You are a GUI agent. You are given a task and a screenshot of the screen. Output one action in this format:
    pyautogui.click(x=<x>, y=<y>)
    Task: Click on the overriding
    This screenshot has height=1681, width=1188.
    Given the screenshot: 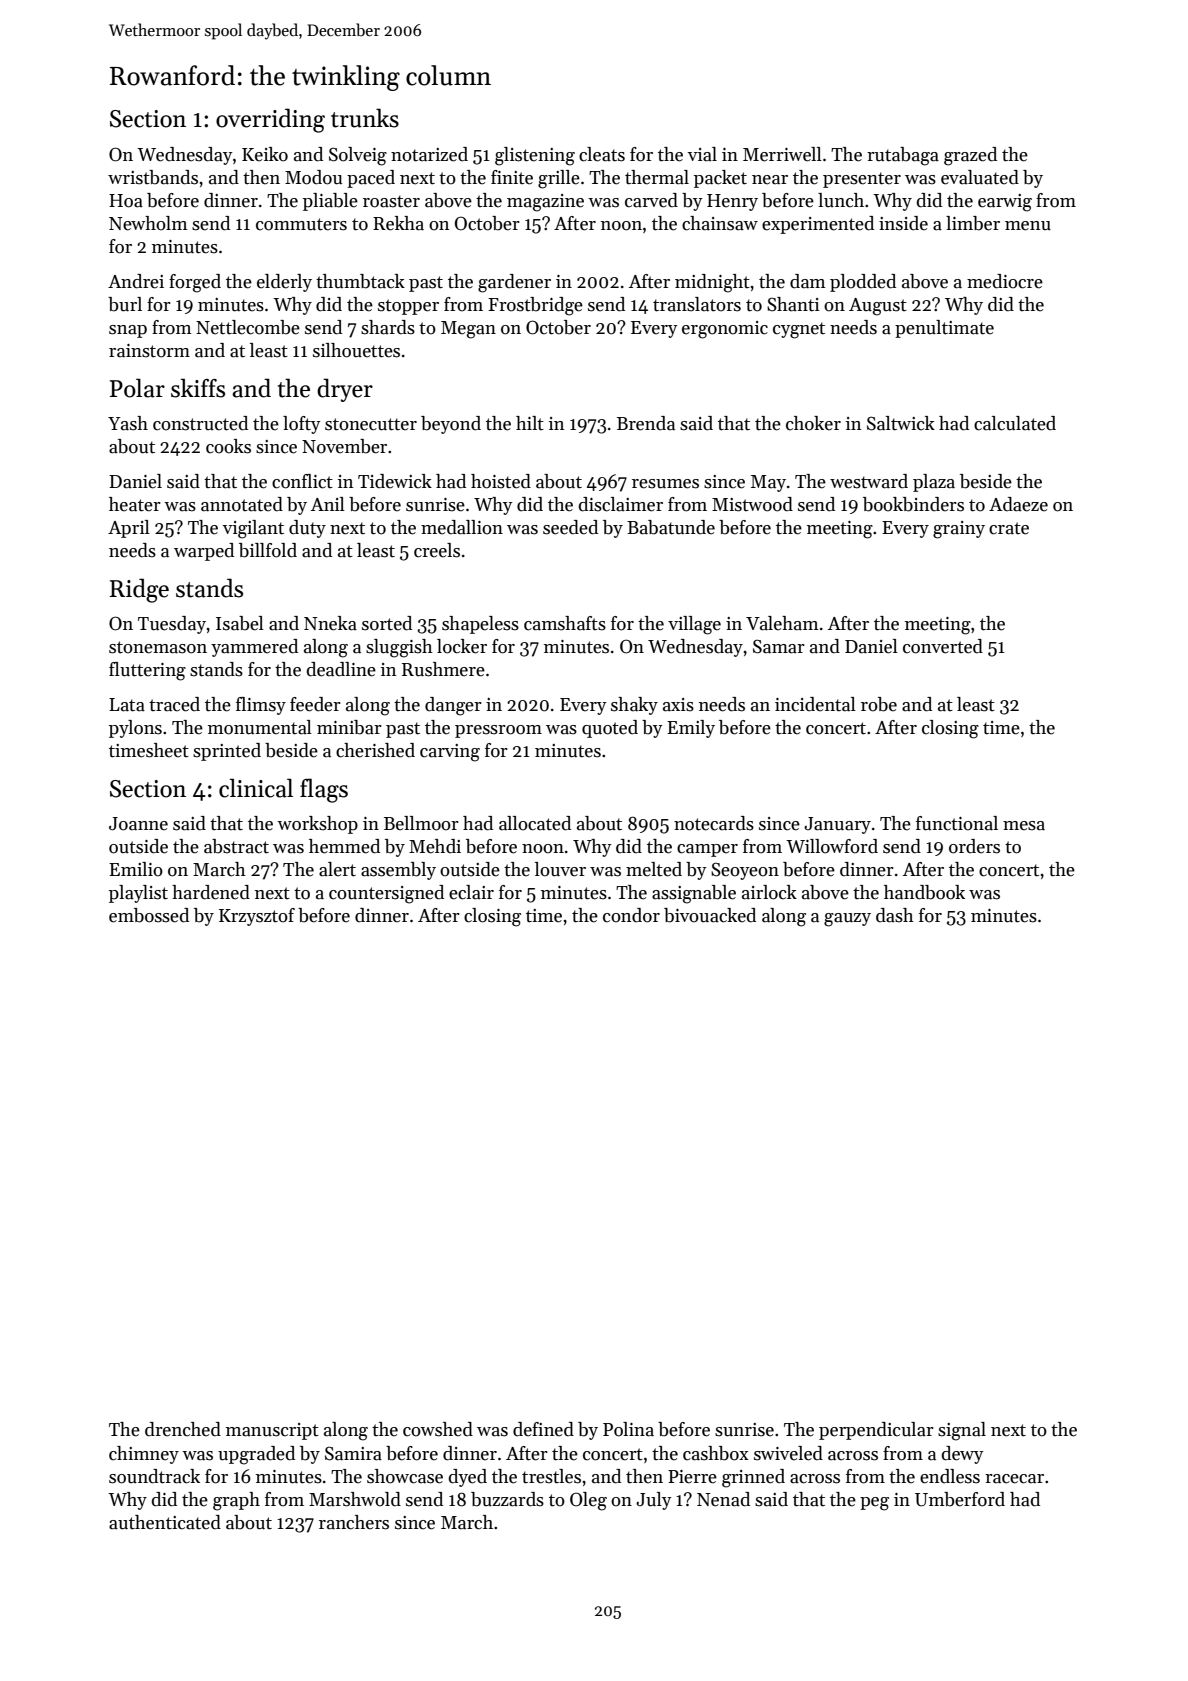 What is the action you would take?
    pyautogui.click(x=270, y=120)
